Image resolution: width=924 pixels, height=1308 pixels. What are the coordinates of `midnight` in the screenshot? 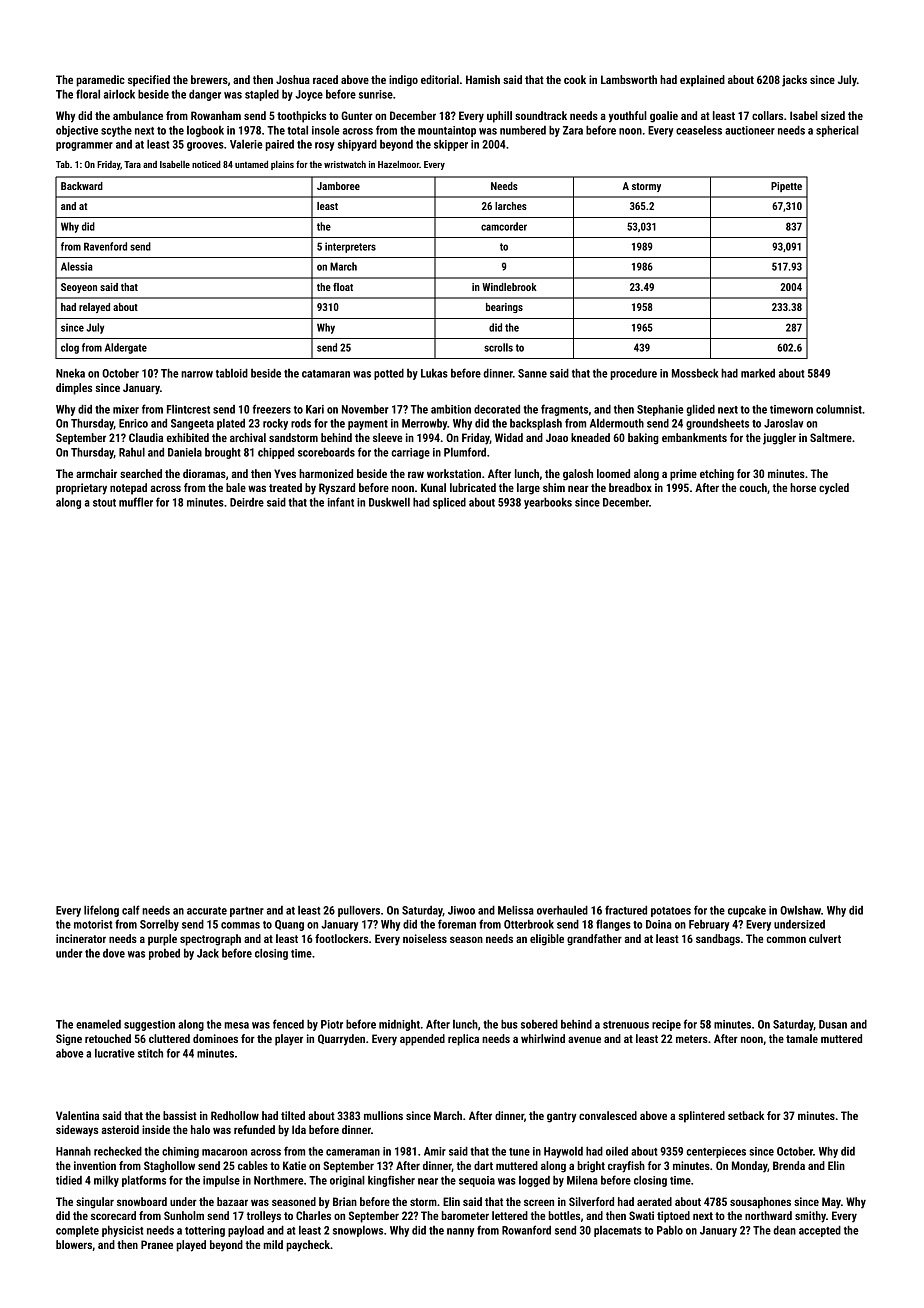 It's located at (399, 1025).
